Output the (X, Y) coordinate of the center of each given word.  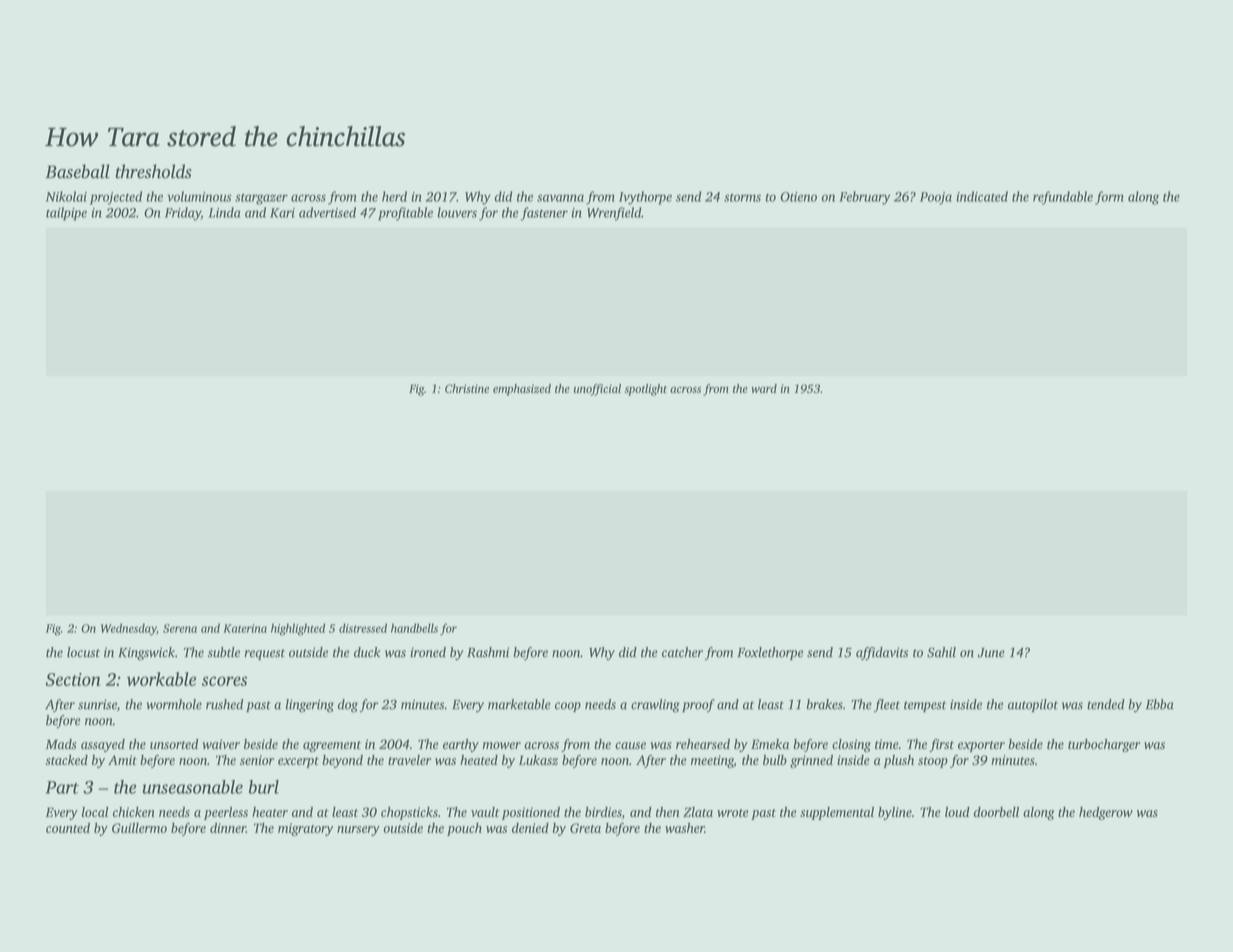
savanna (560, 198)
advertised (327, 212)
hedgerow (1106, 813)
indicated (982, 196)
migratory (305, 829)
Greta (585, 828)
